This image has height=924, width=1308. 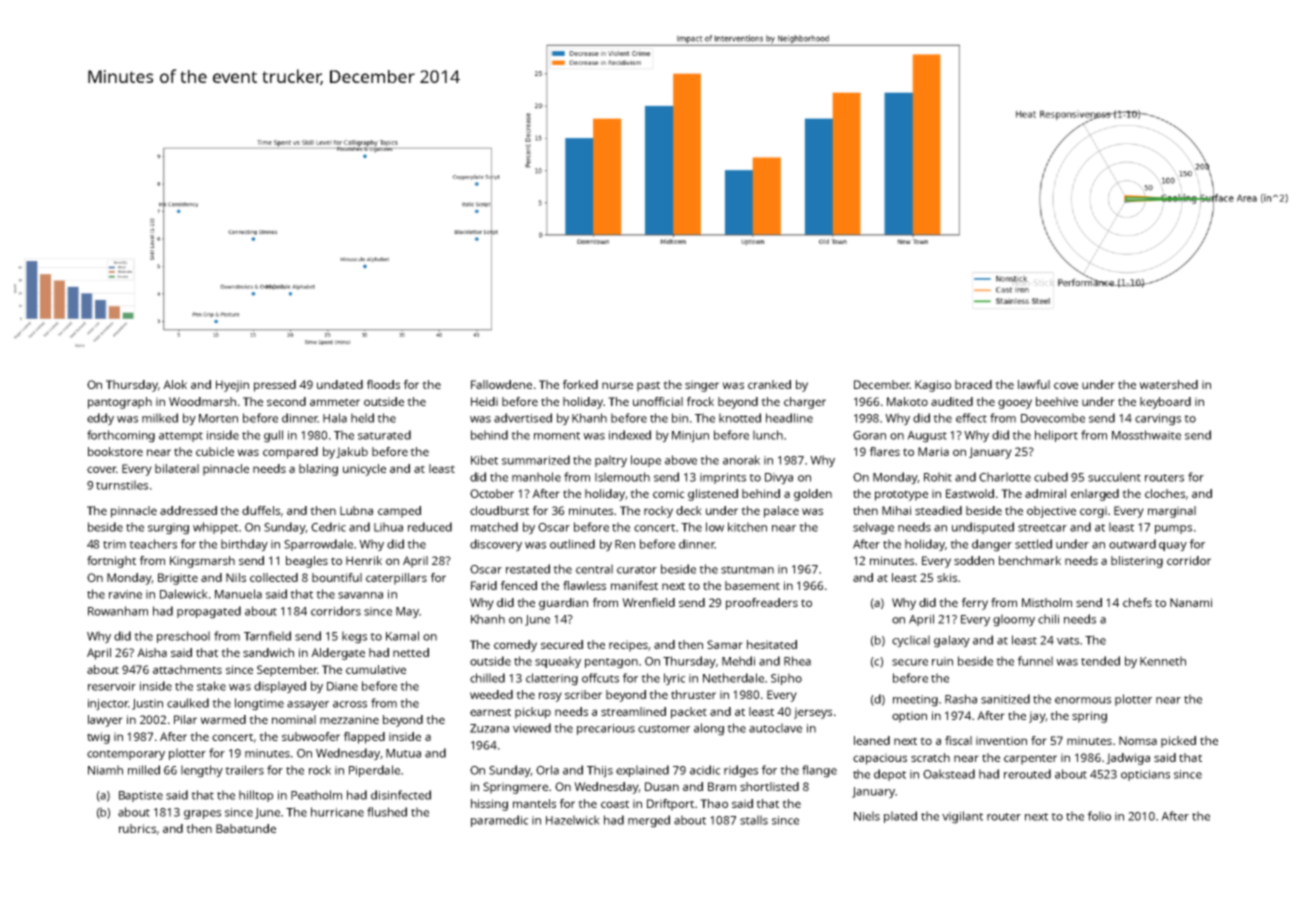 I want to click on attachments, so click(x=187, y=669).
